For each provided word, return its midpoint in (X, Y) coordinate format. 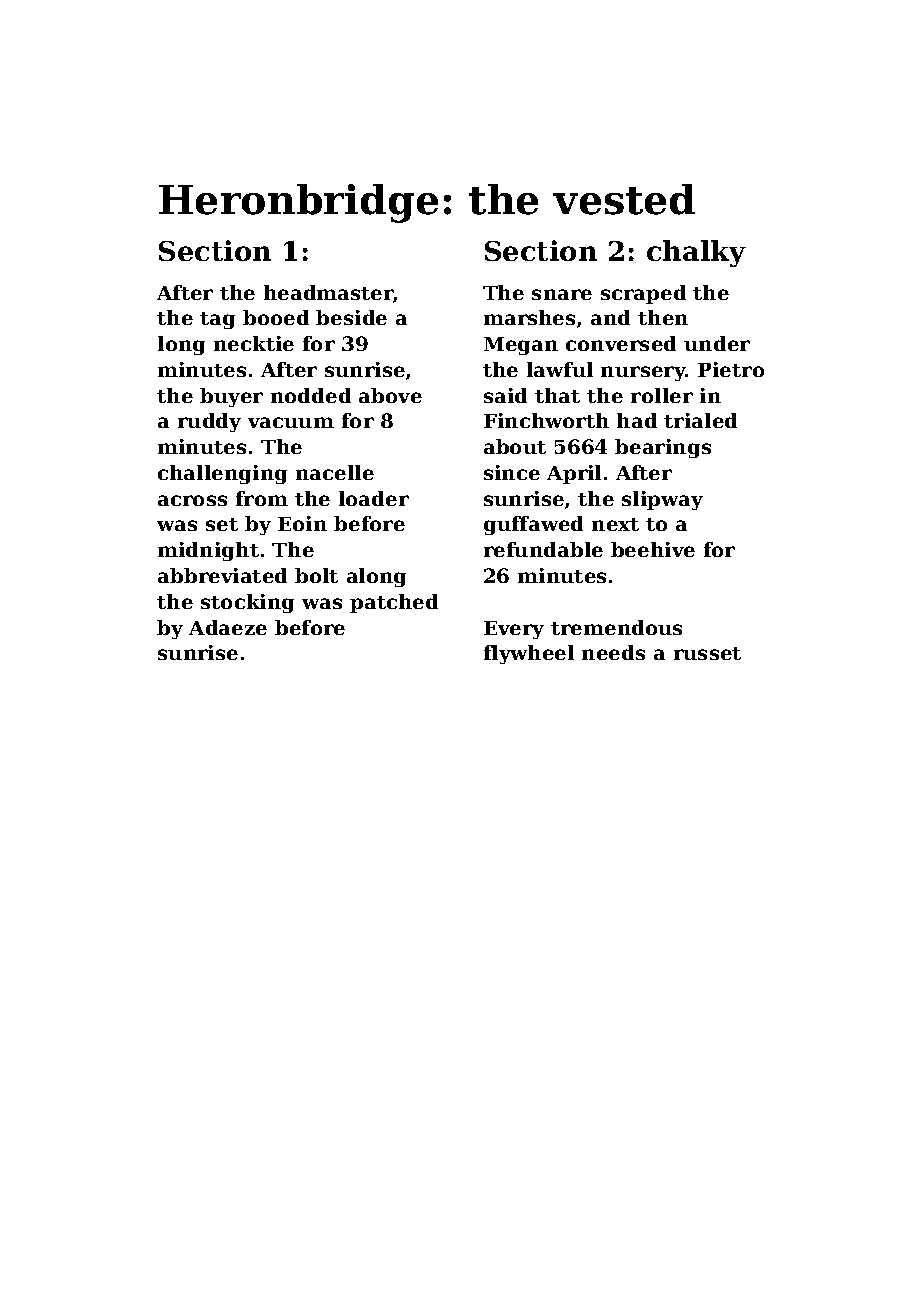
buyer (231, 397)
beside (351, 317)
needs (613, 652)
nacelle (335, 472)
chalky (696, 253)
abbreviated (222, 575)
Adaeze (228, 627)
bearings (663, 448)
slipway (662, 500)
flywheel (529, 654)
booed (276, 317)
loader (374, 498)
